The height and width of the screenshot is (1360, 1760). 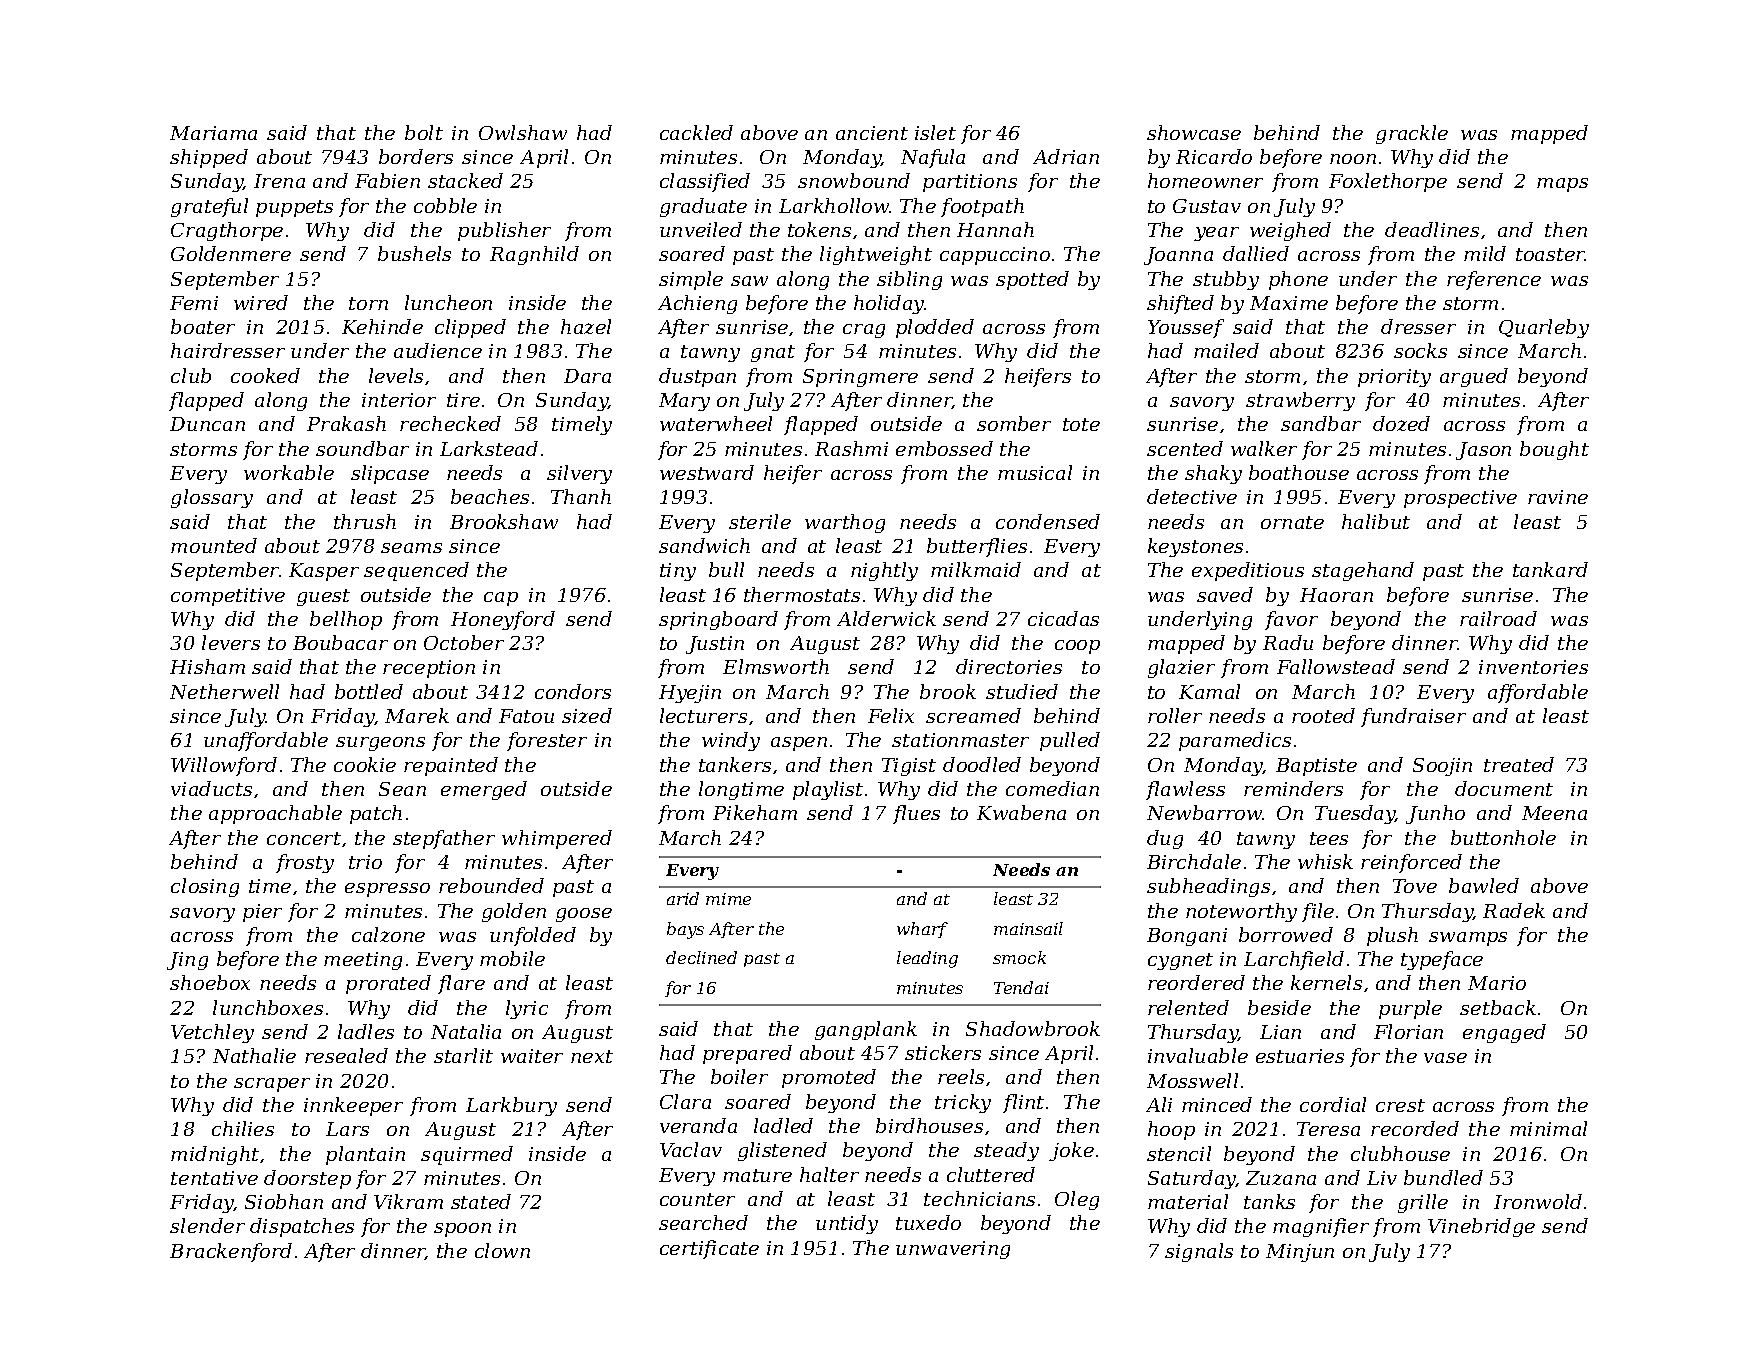 I want to click on grackle, so click(x=1412, y=134).
